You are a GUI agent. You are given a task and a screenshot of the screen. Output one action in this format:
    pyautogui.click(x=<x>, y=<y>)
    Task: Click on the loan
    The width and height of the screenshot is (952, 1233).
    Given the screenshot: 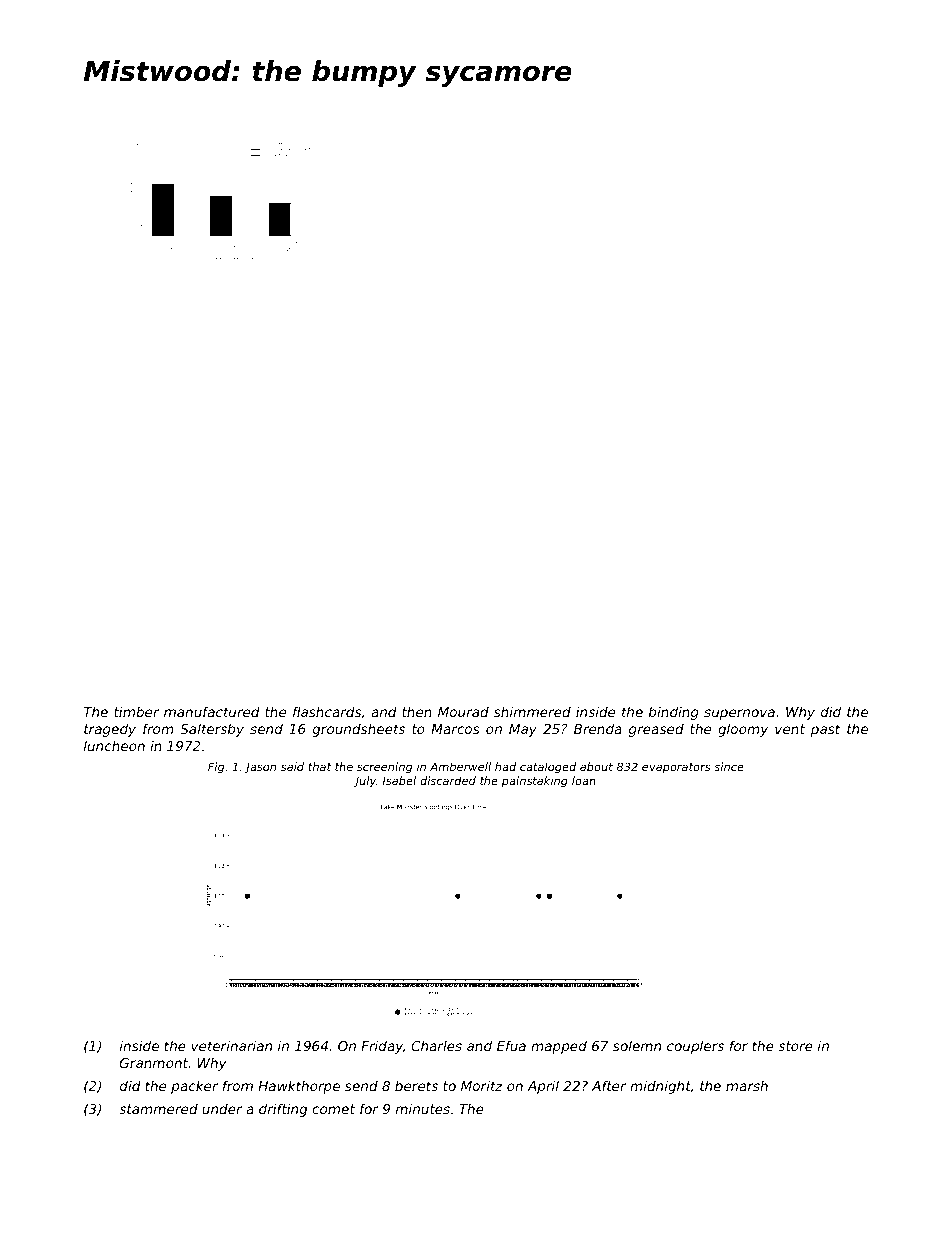 What is the action you would take?
    pyautogui.click(x=584, y=780)
